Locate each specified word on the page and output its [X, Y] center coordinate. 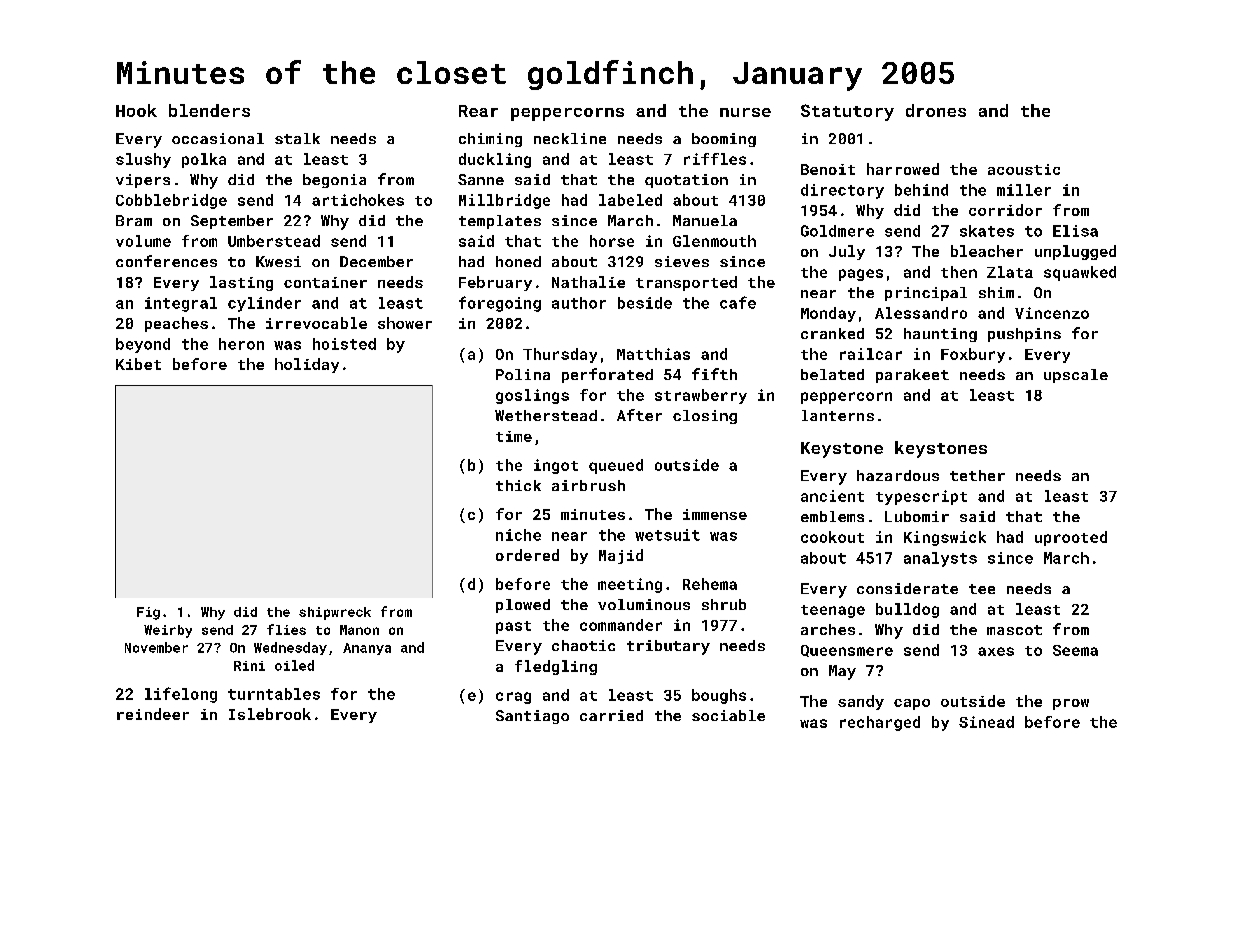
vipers [143, 181]
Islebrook [270, 714]
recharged [880, 723]
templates [500, 222]
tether [977, 475]
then [959, 272]
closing [705, 417]
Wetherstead [546, 415]
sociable [728, 715]
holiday [307, 365]
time [514, 436]
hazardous [898, 475]
